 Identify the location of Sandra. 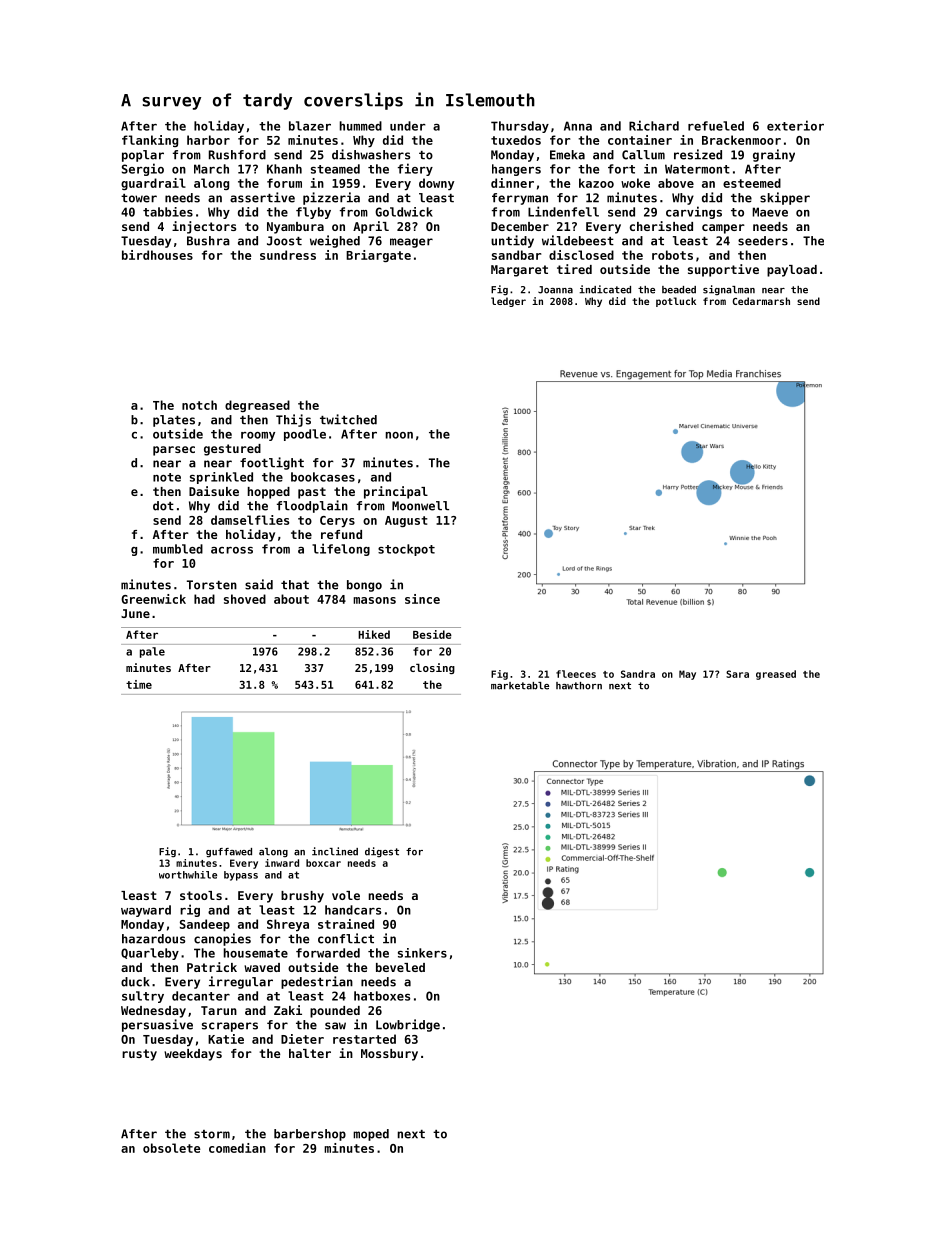
(638, 674).
